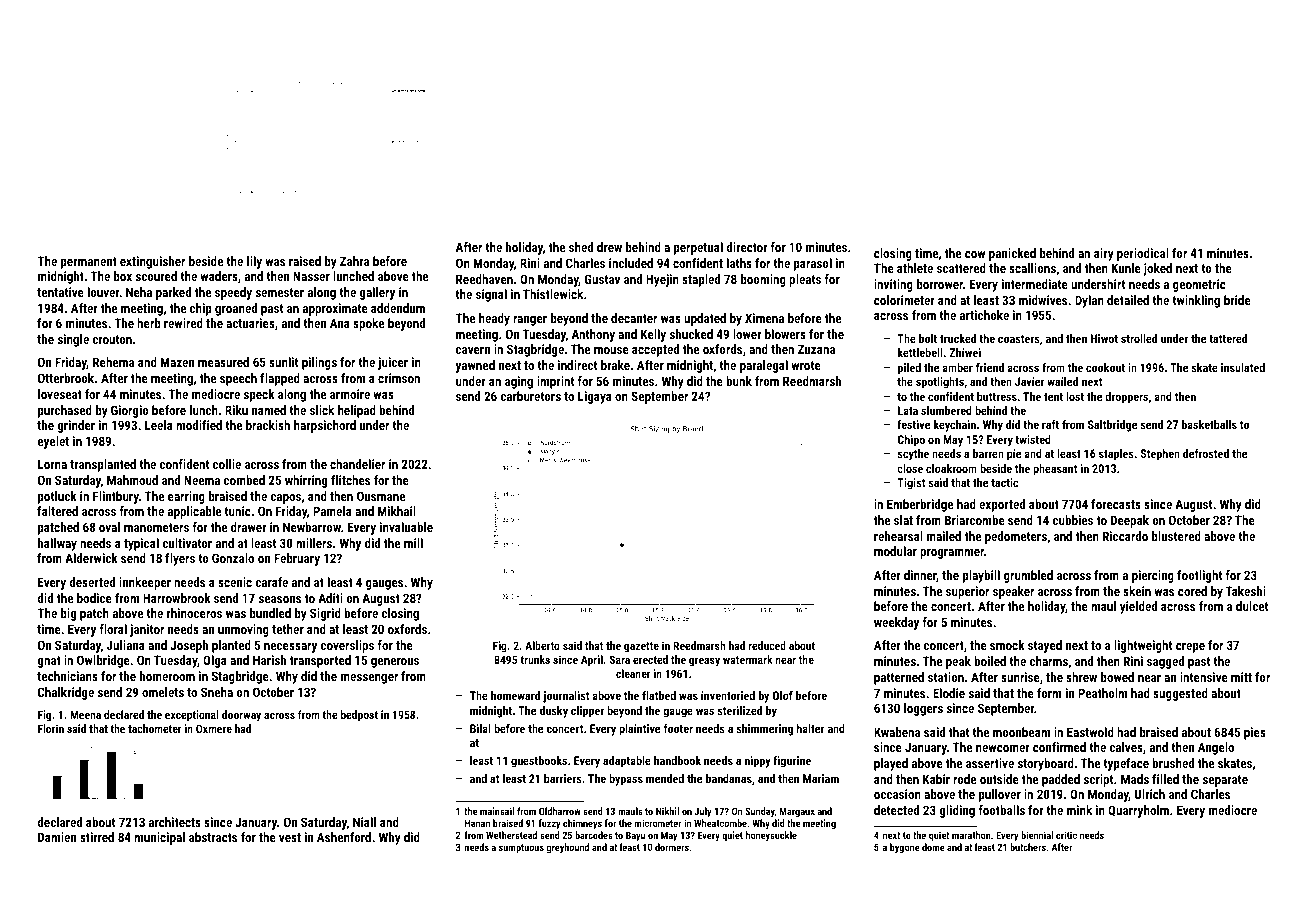 This document has height=924, width=1308. What do you see at coordinates (1116, 504) in the document?
I see `forecasts` at bounding box center [1116, 504].
